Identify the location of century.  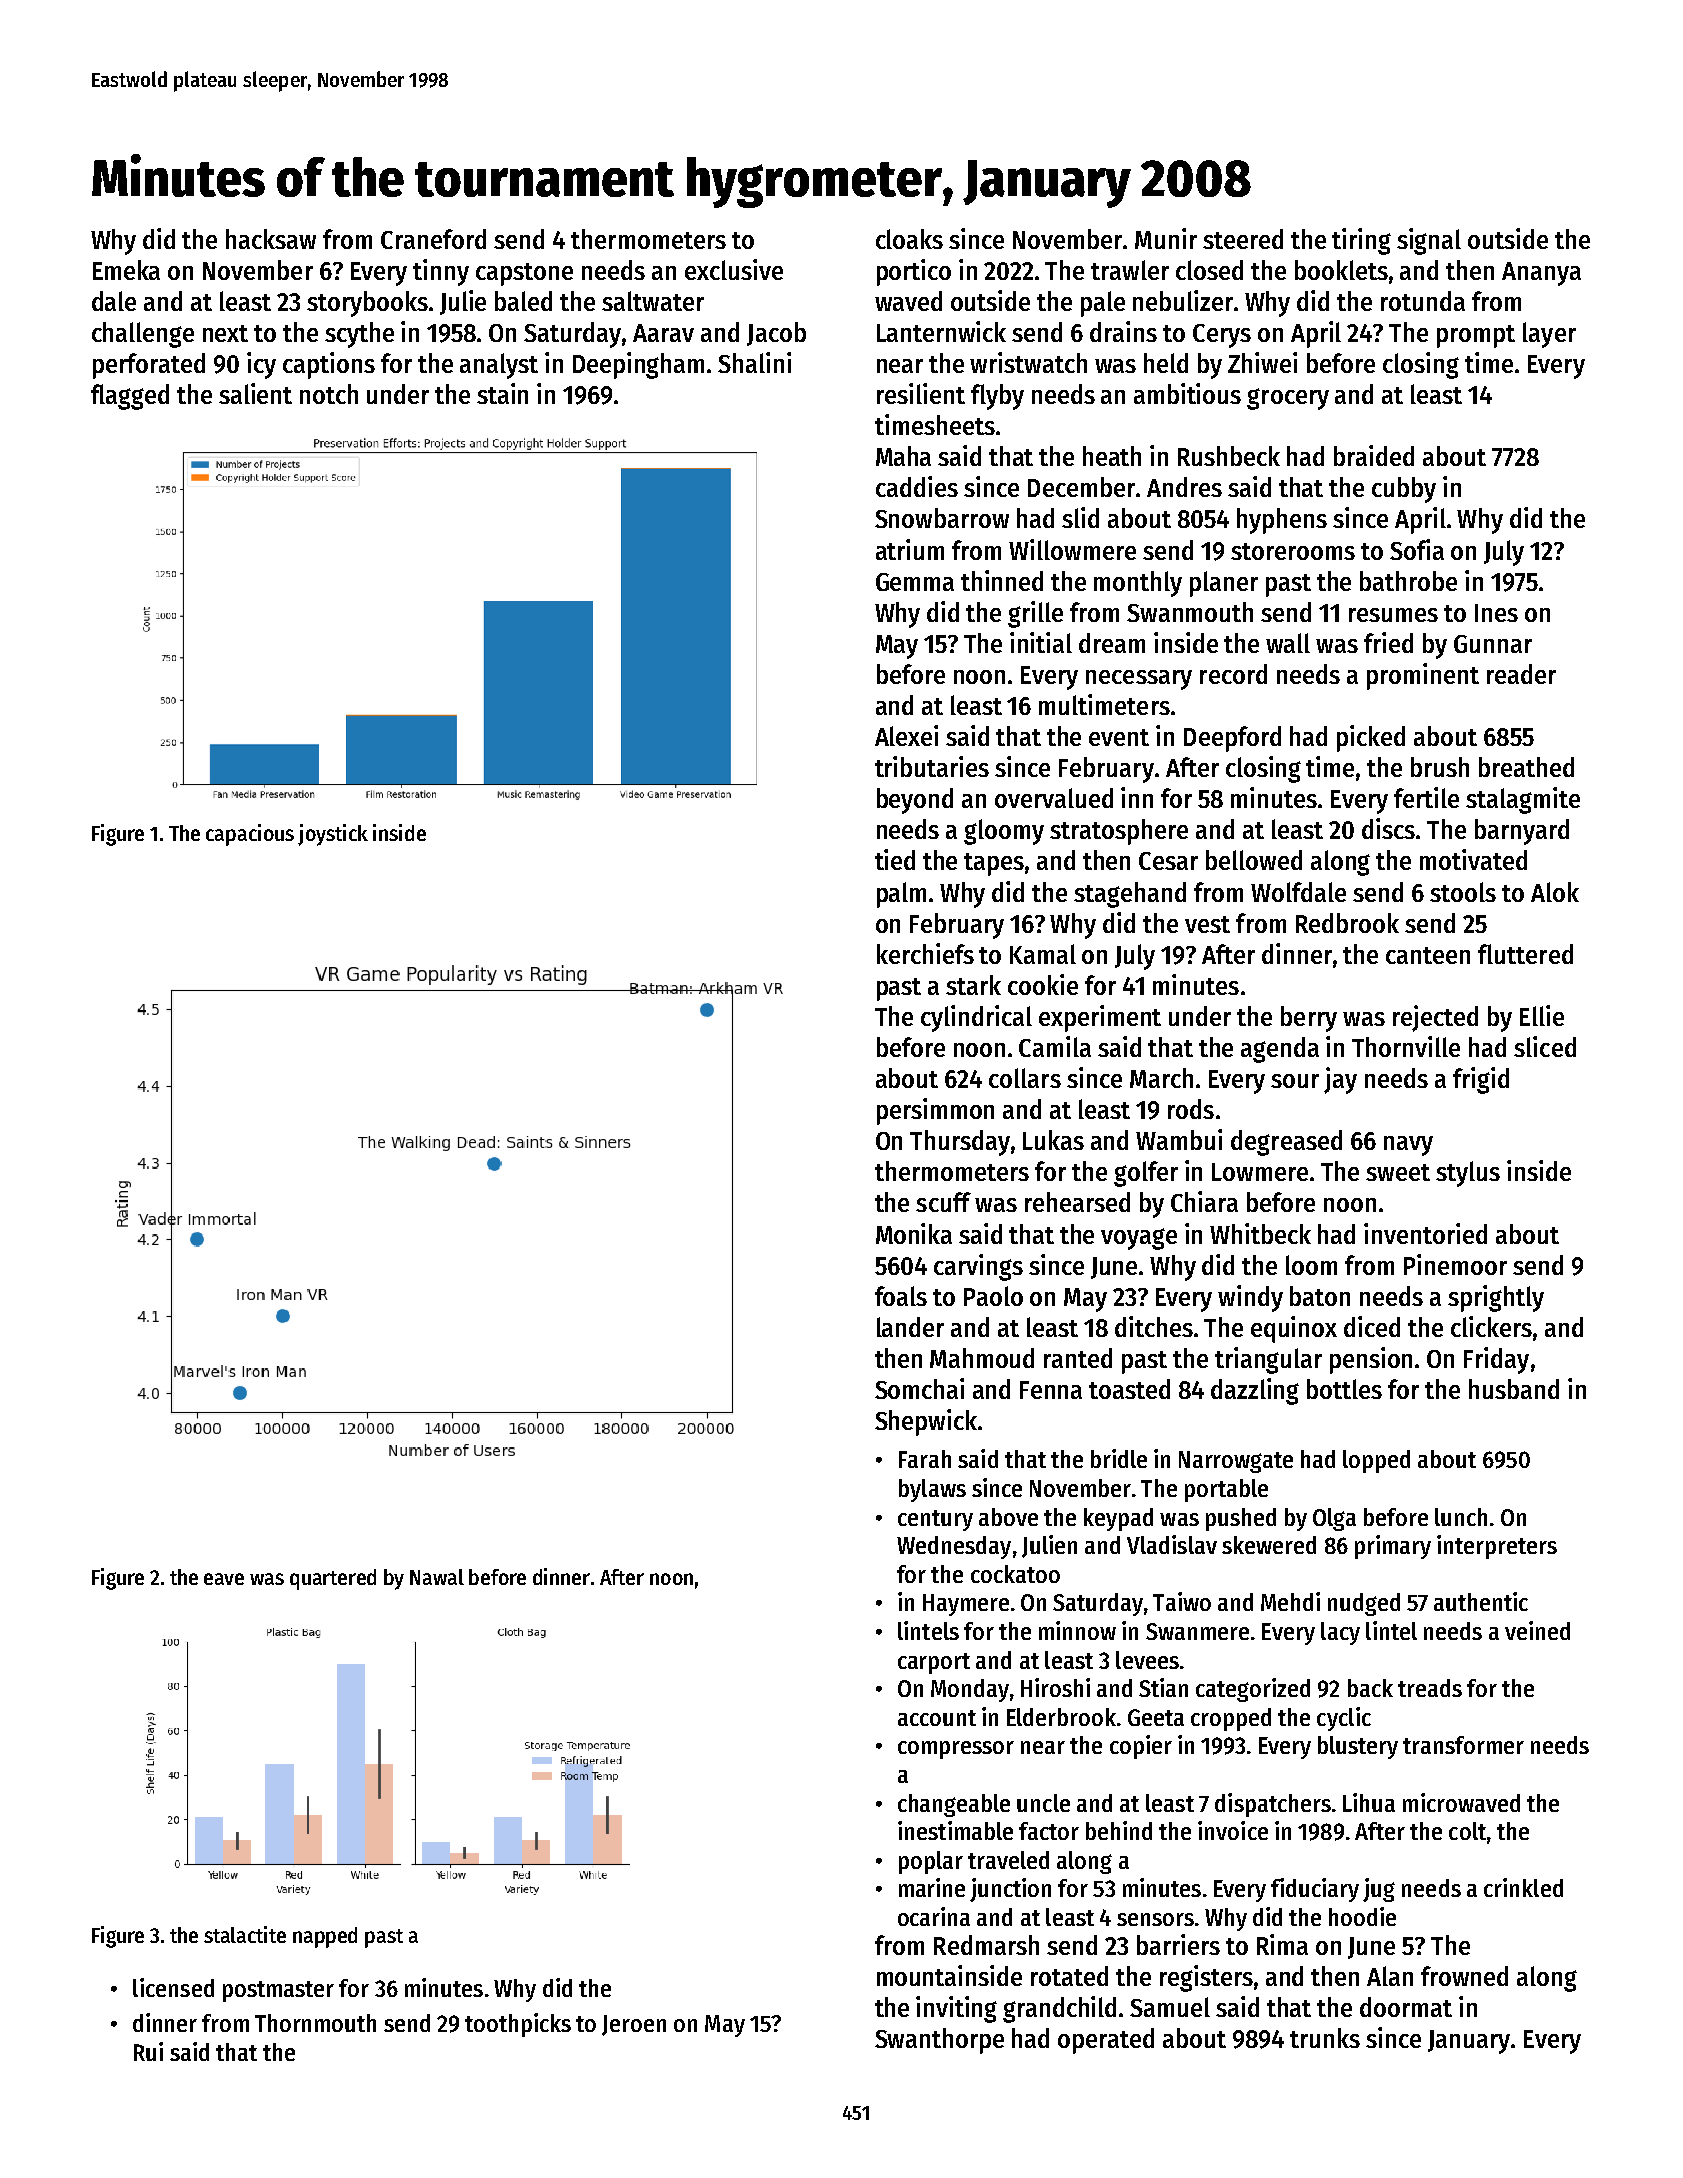
(935, 1520).
